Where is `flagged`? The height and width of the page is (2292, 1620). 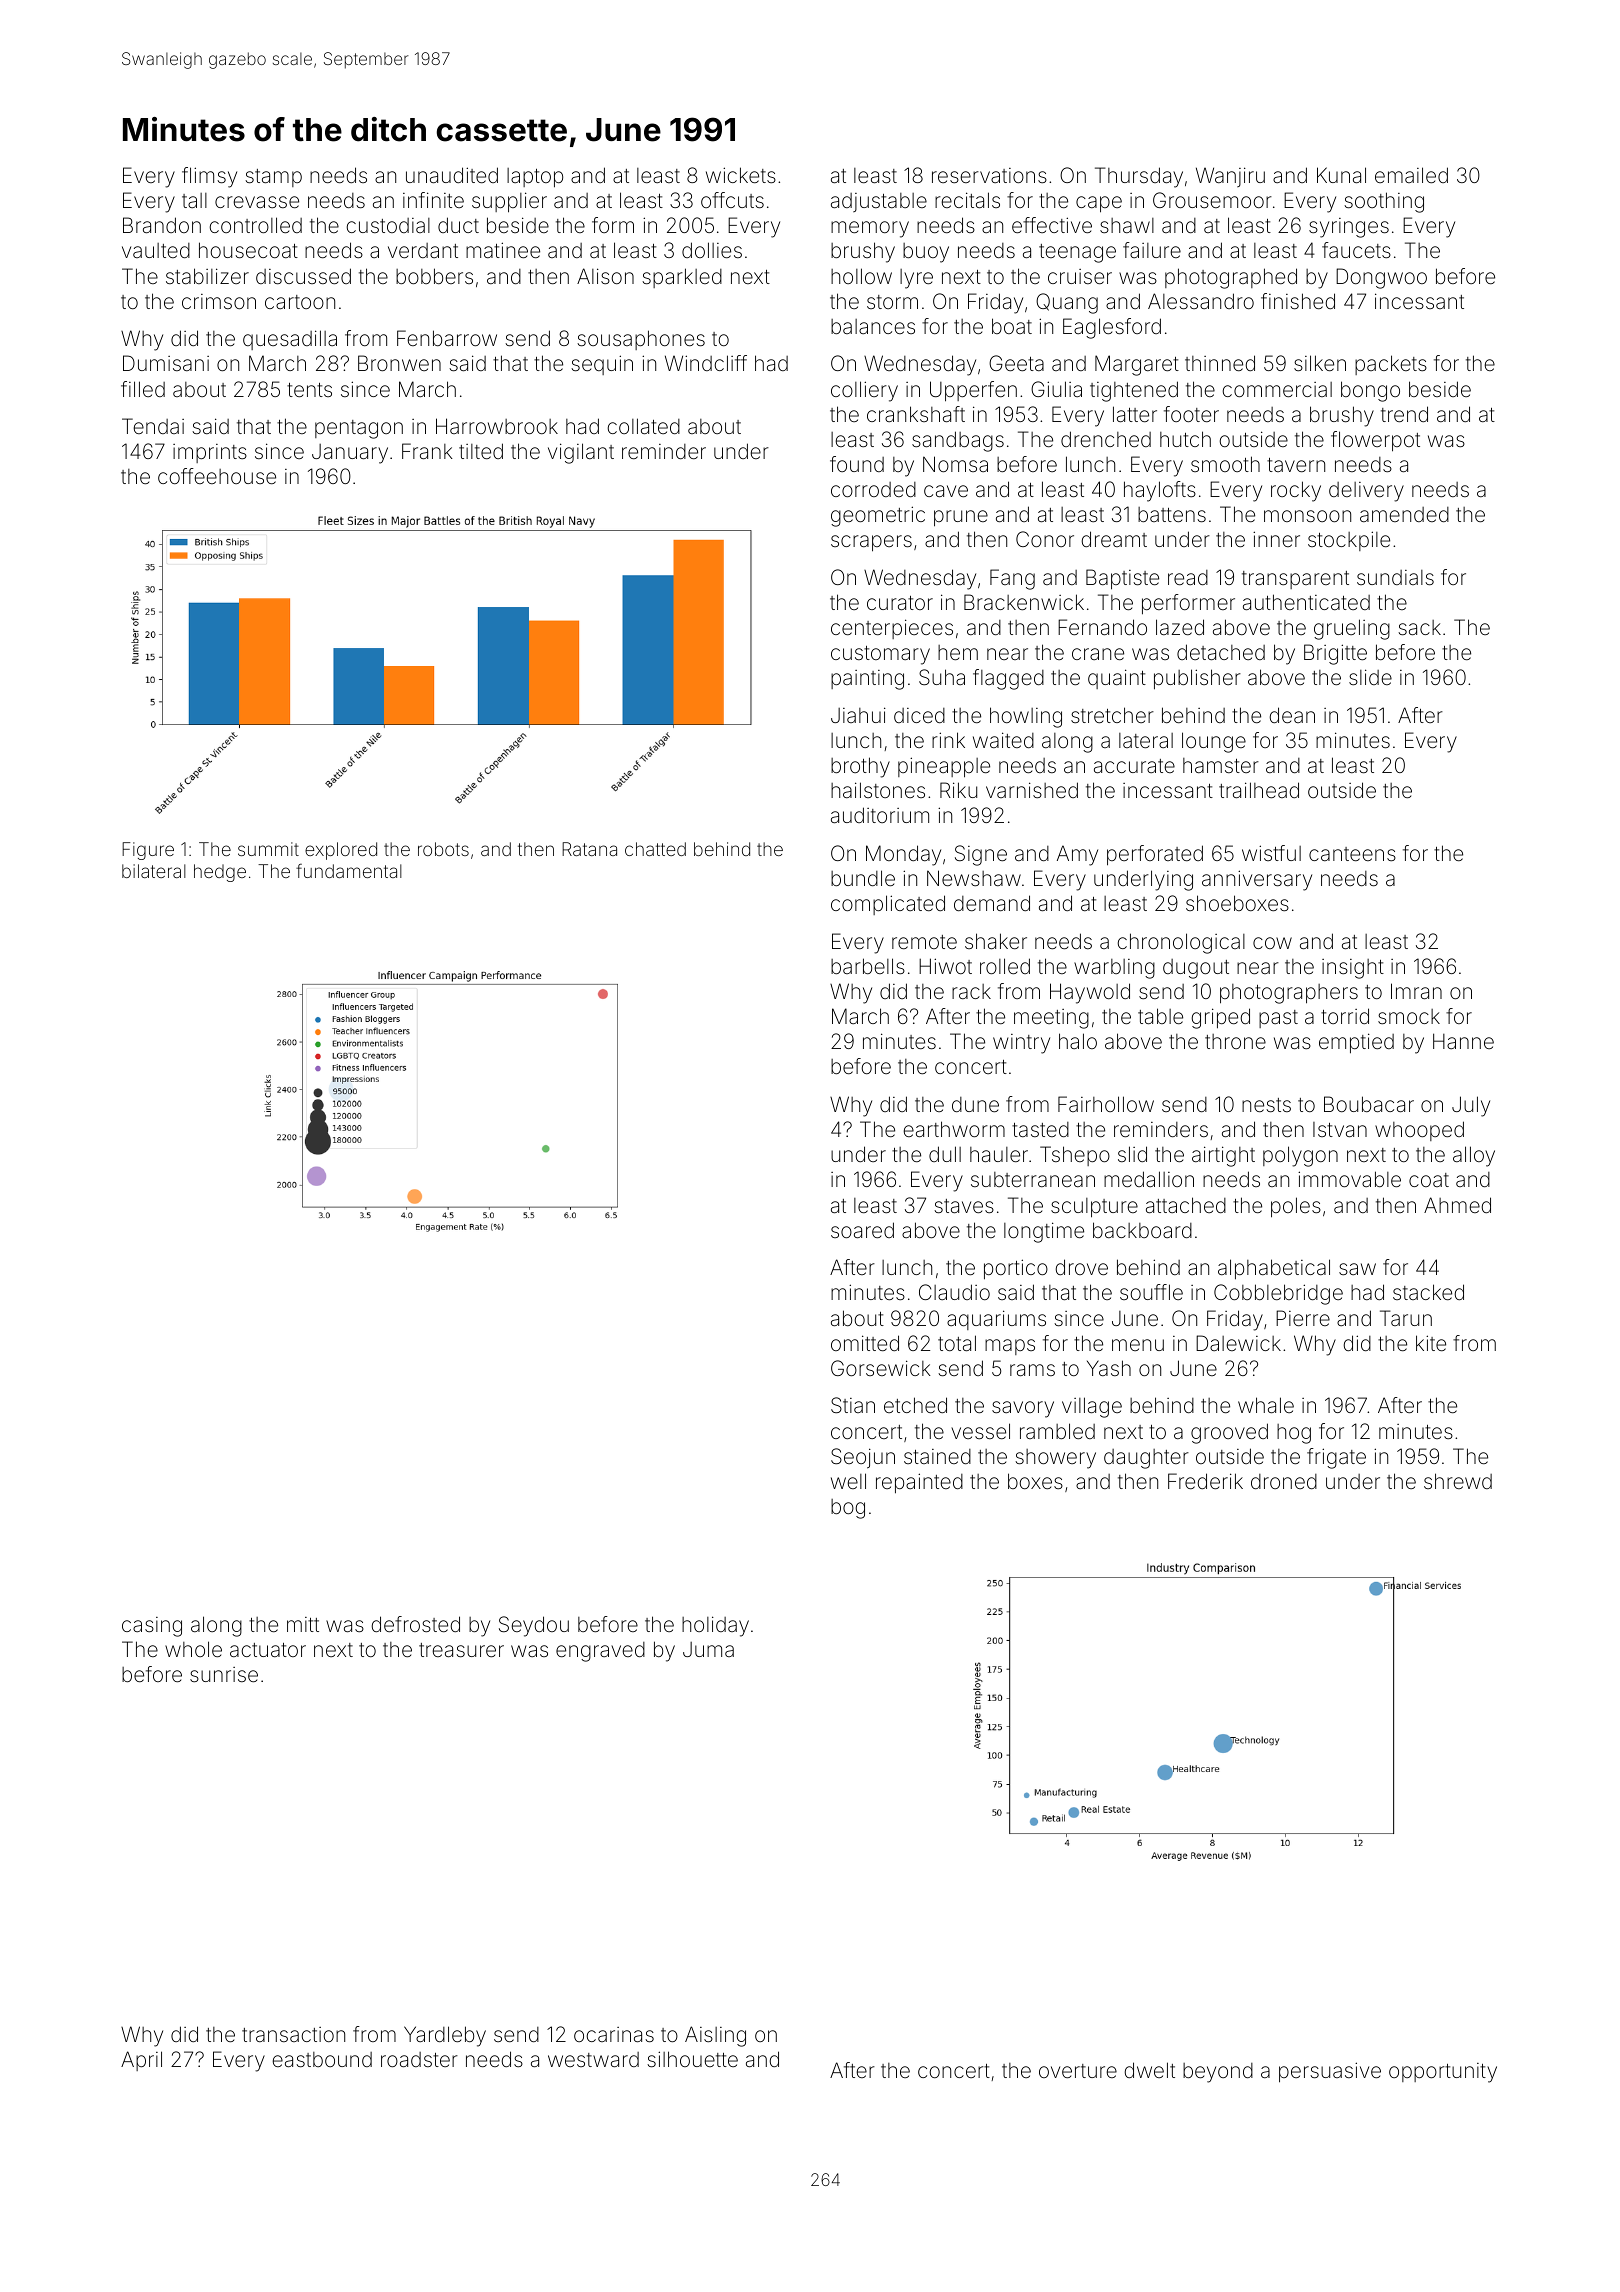 flagged is located at coordinates (1008, 679).
